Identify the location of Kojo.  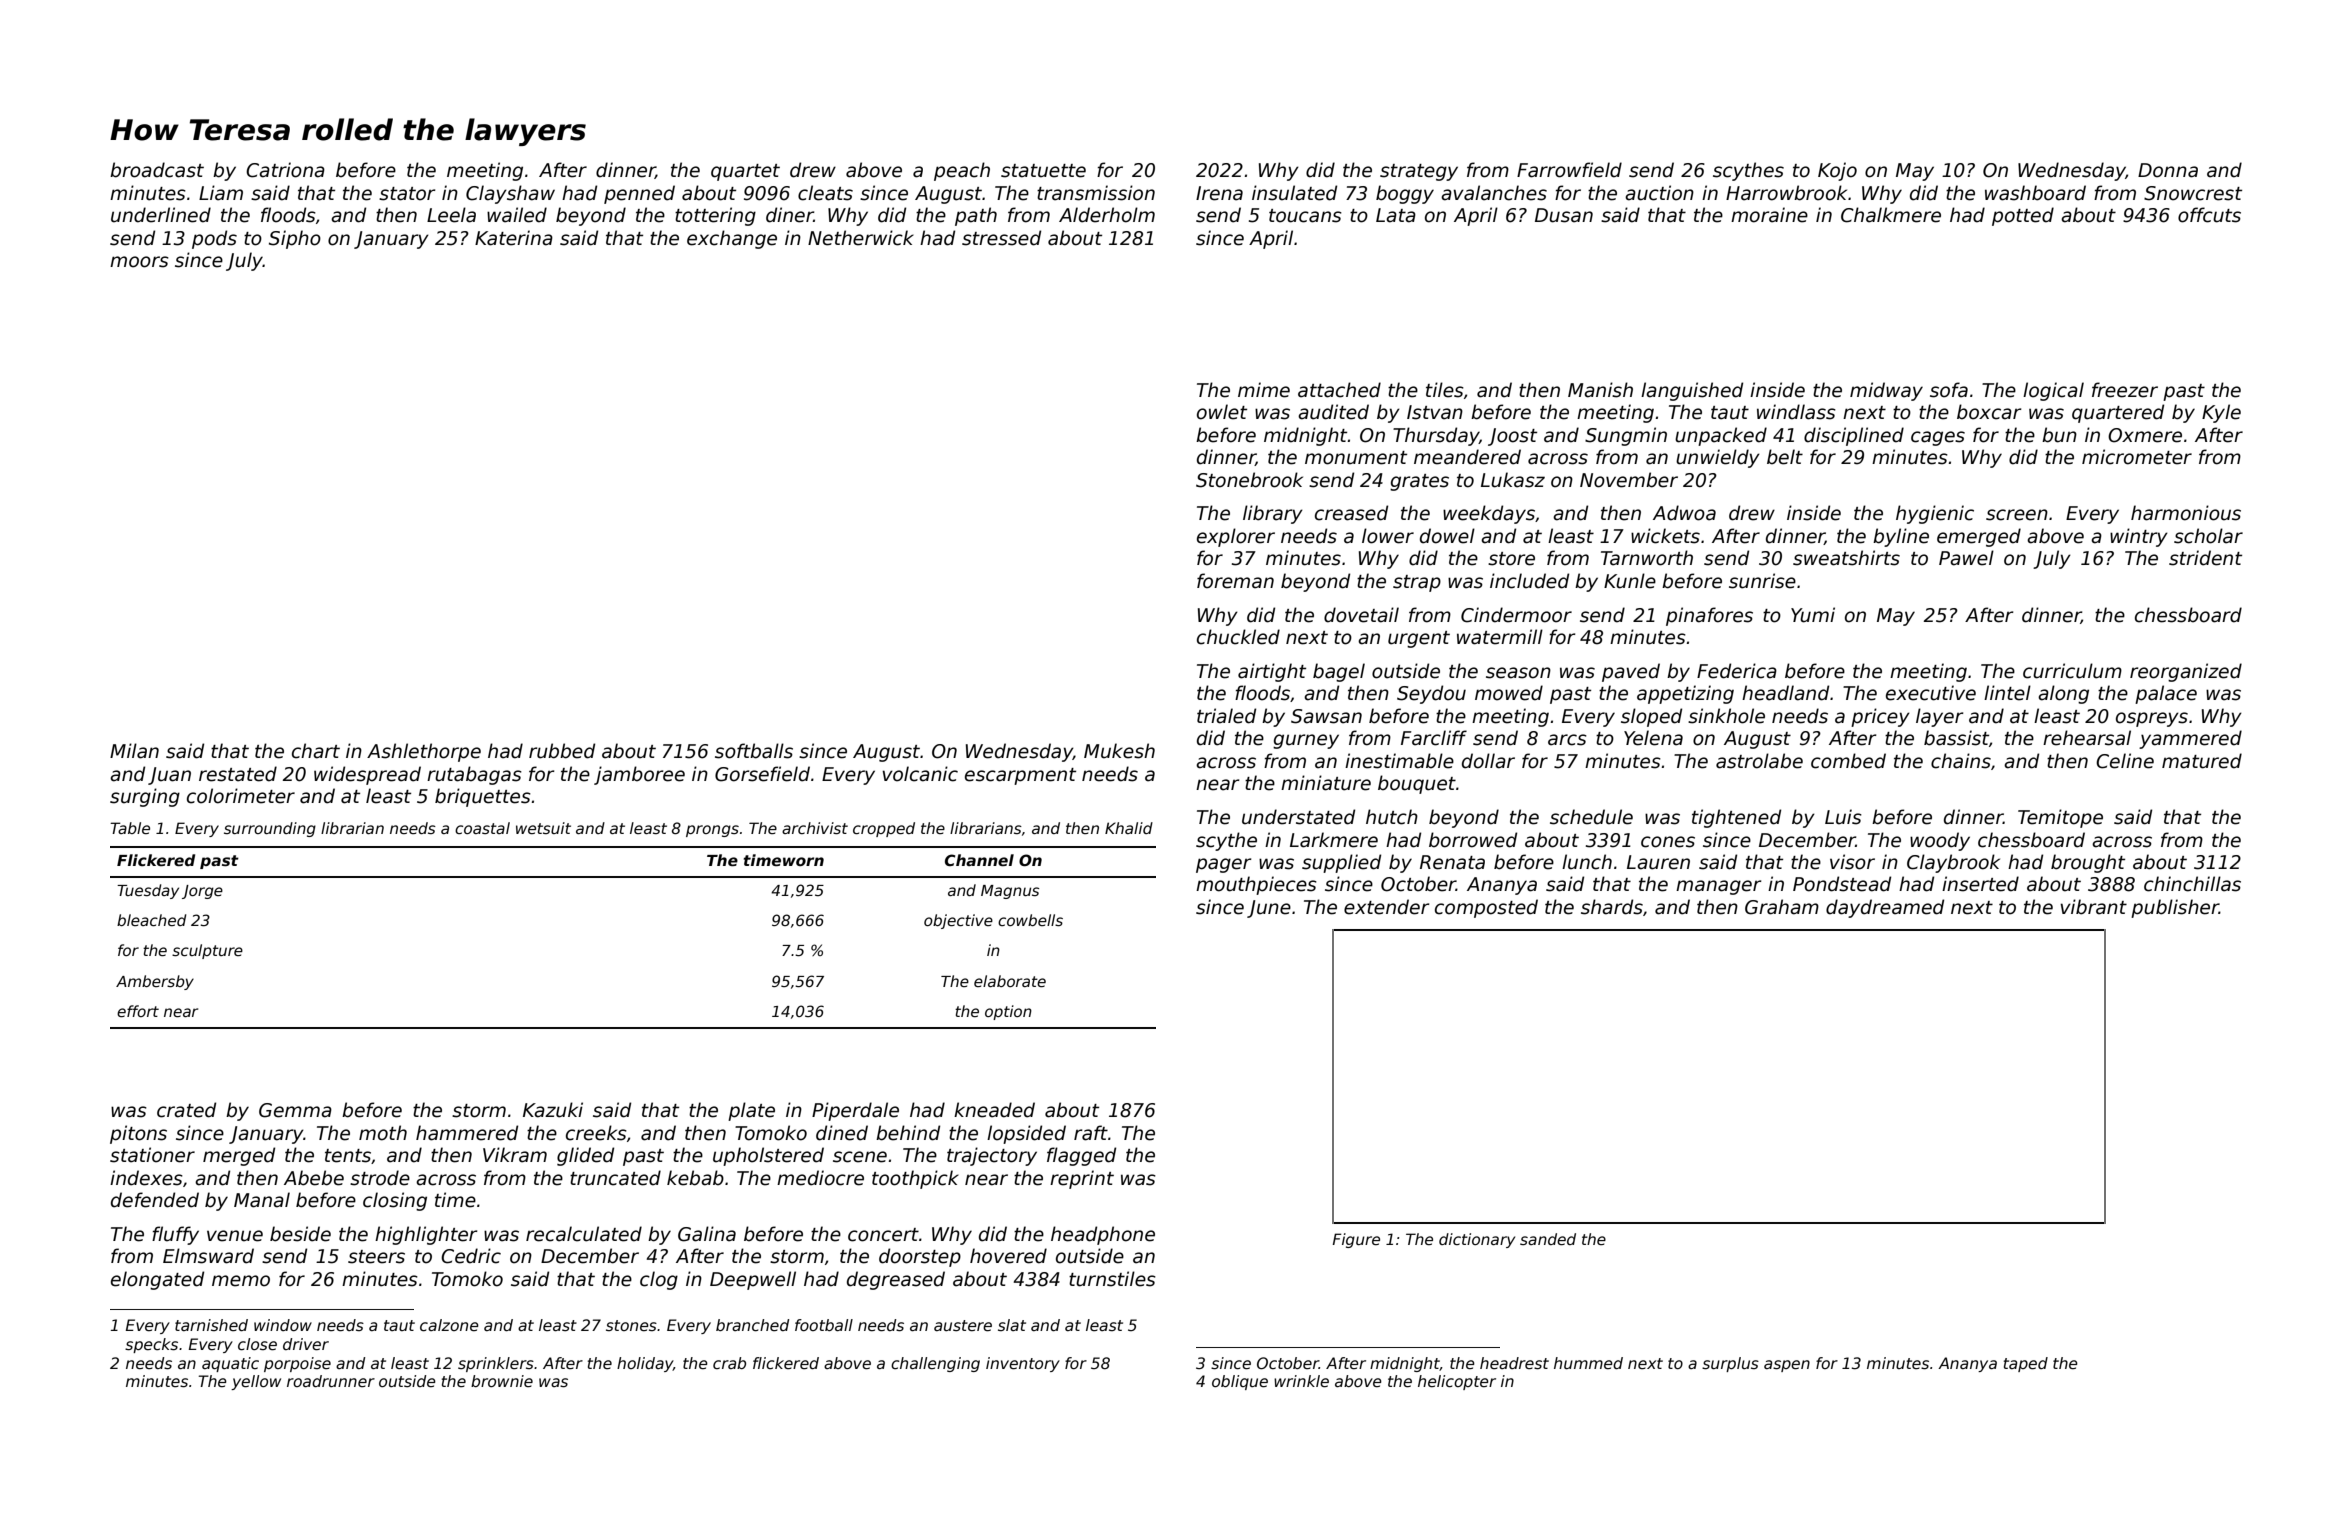
(1837, 171).
